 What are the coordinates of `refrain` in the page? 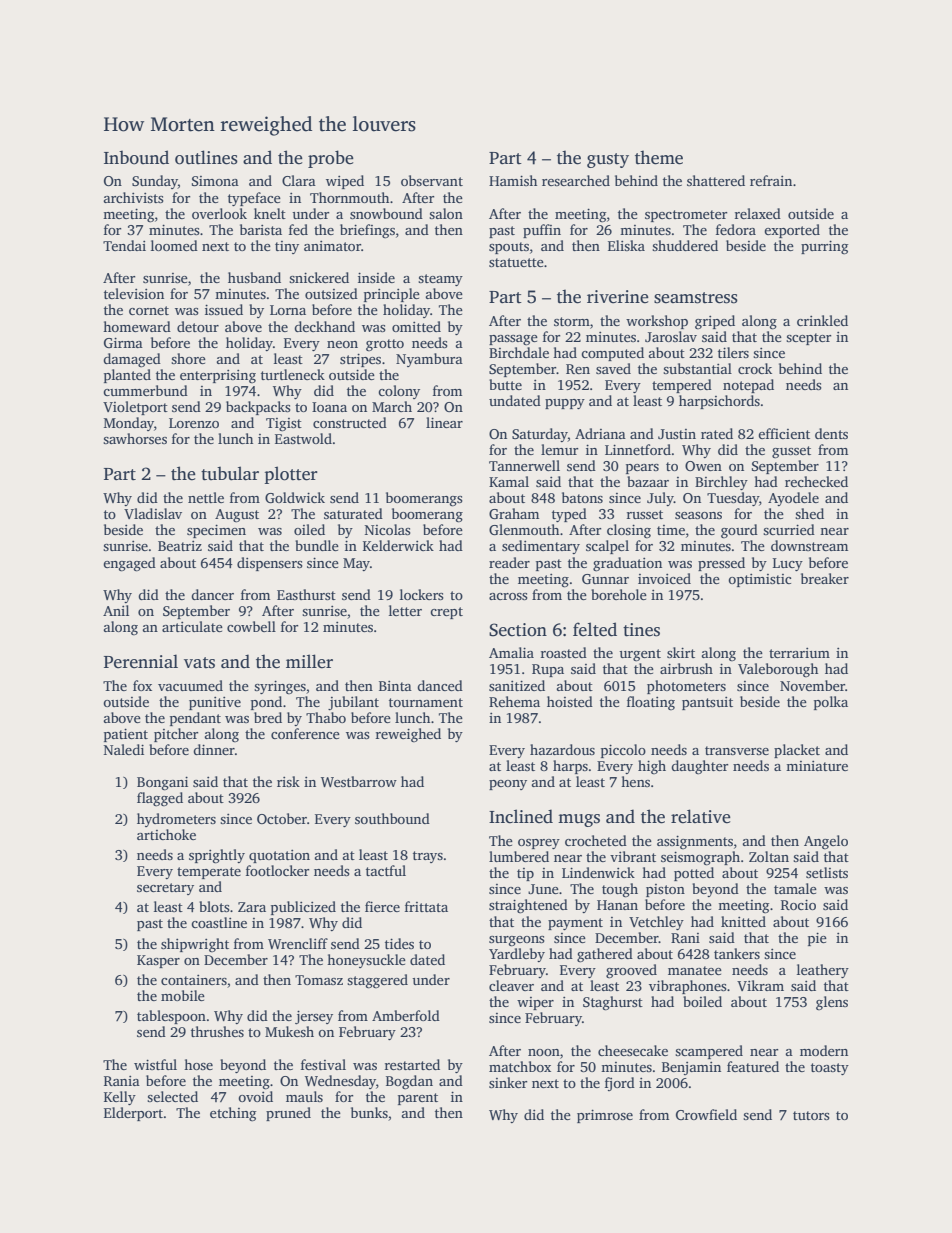 It's located at (771, 180).
